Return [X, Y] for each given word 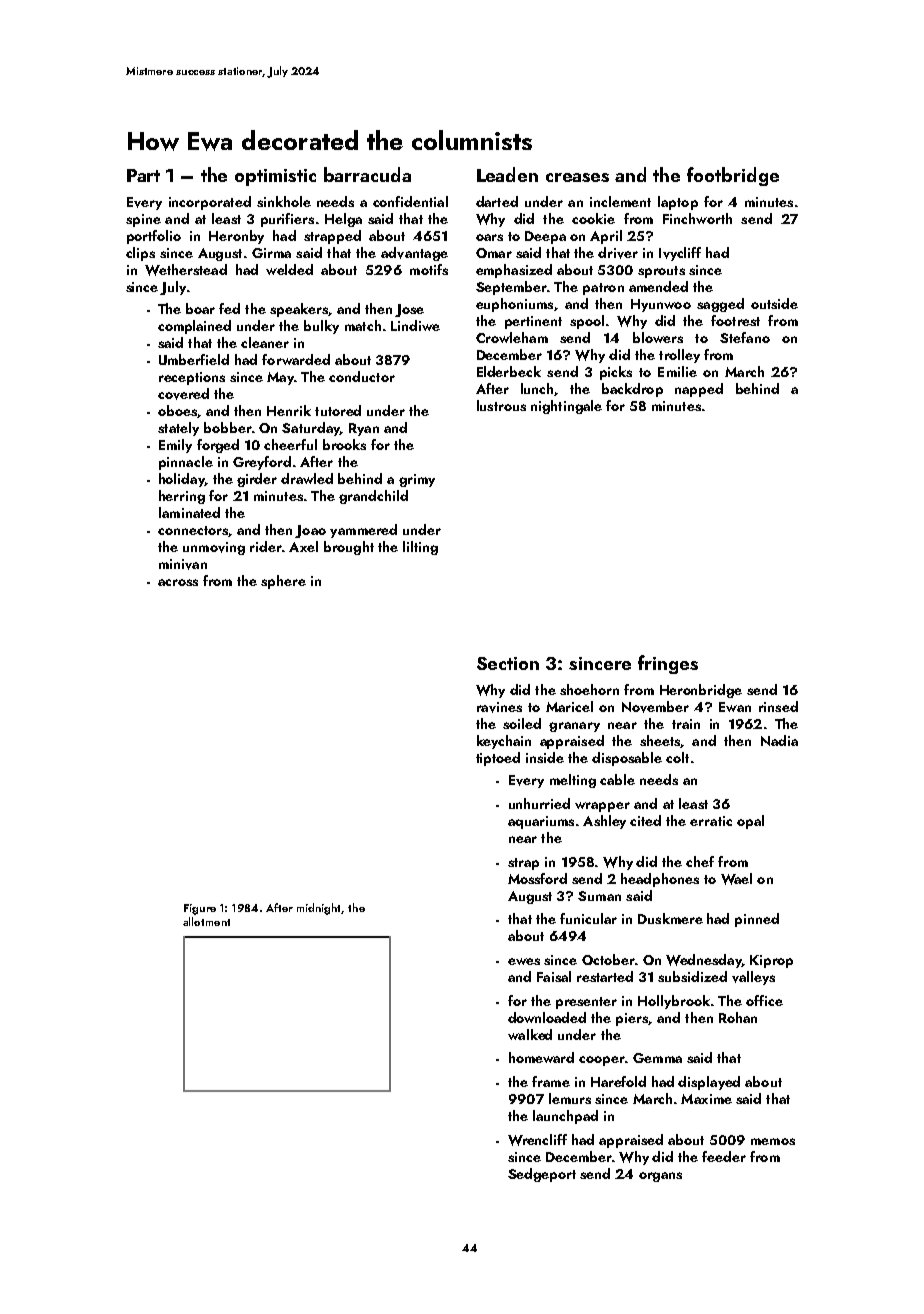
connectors [193, 531]
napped [699, 390]
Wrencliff [537, 1140]
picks [616, 373]
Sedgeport [542, 1175]
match [363, 325]
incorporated [210, 203]
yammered [363, 531]
